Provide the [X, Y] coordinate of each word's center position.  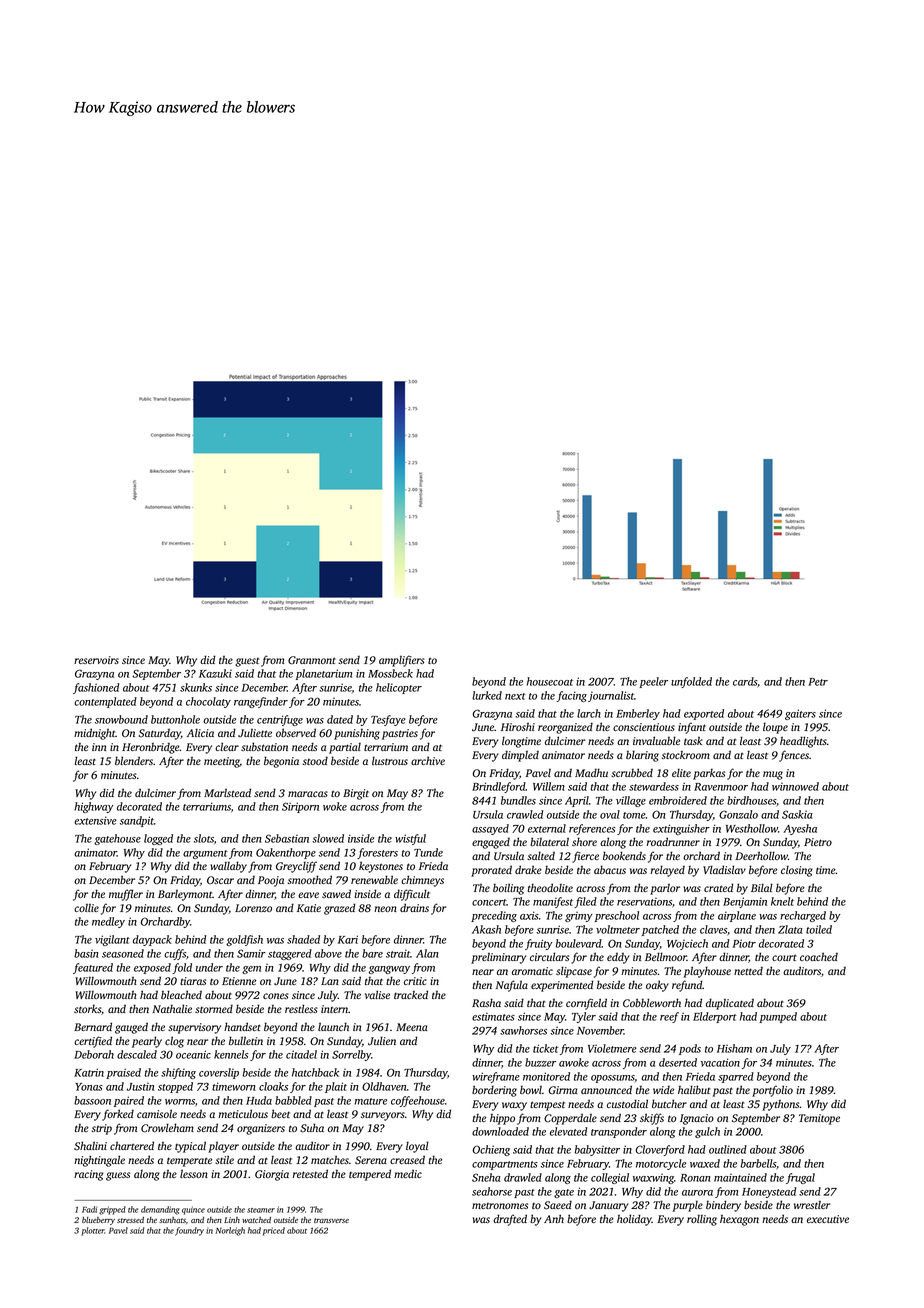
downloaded [500, 1131]
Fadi [89, 1209]
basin [86, 953]
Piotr [744, 943]
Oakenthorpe [286, 853]
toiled [819, 929]
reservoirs [96, 660]
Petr [818, 682]
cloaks [273, 1086]
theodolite [550, 887]
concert [489, 902]
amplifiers [402, 661]
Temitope [819, 1119]
